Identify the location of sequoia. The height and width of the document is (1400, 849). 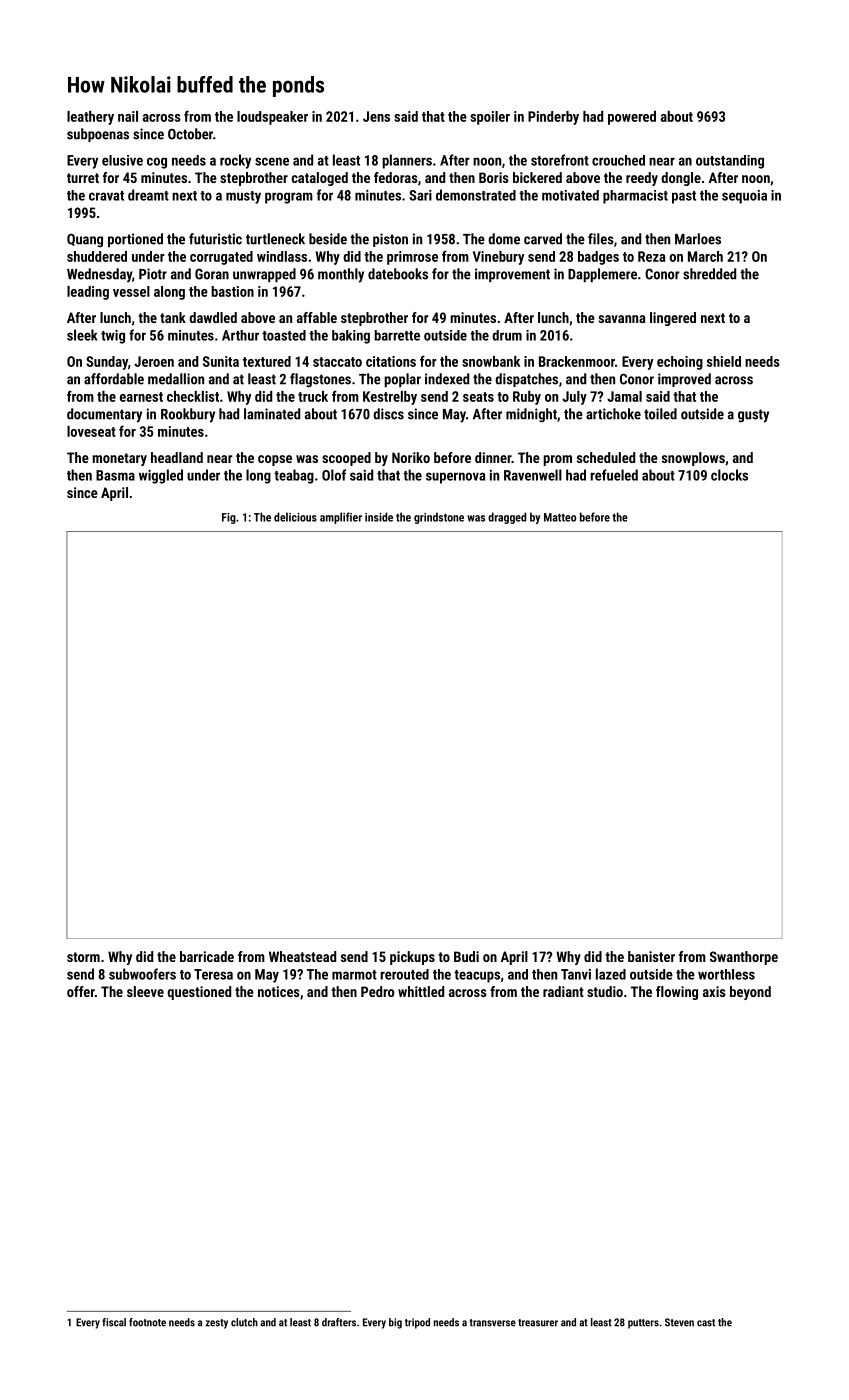
(744, 197).
